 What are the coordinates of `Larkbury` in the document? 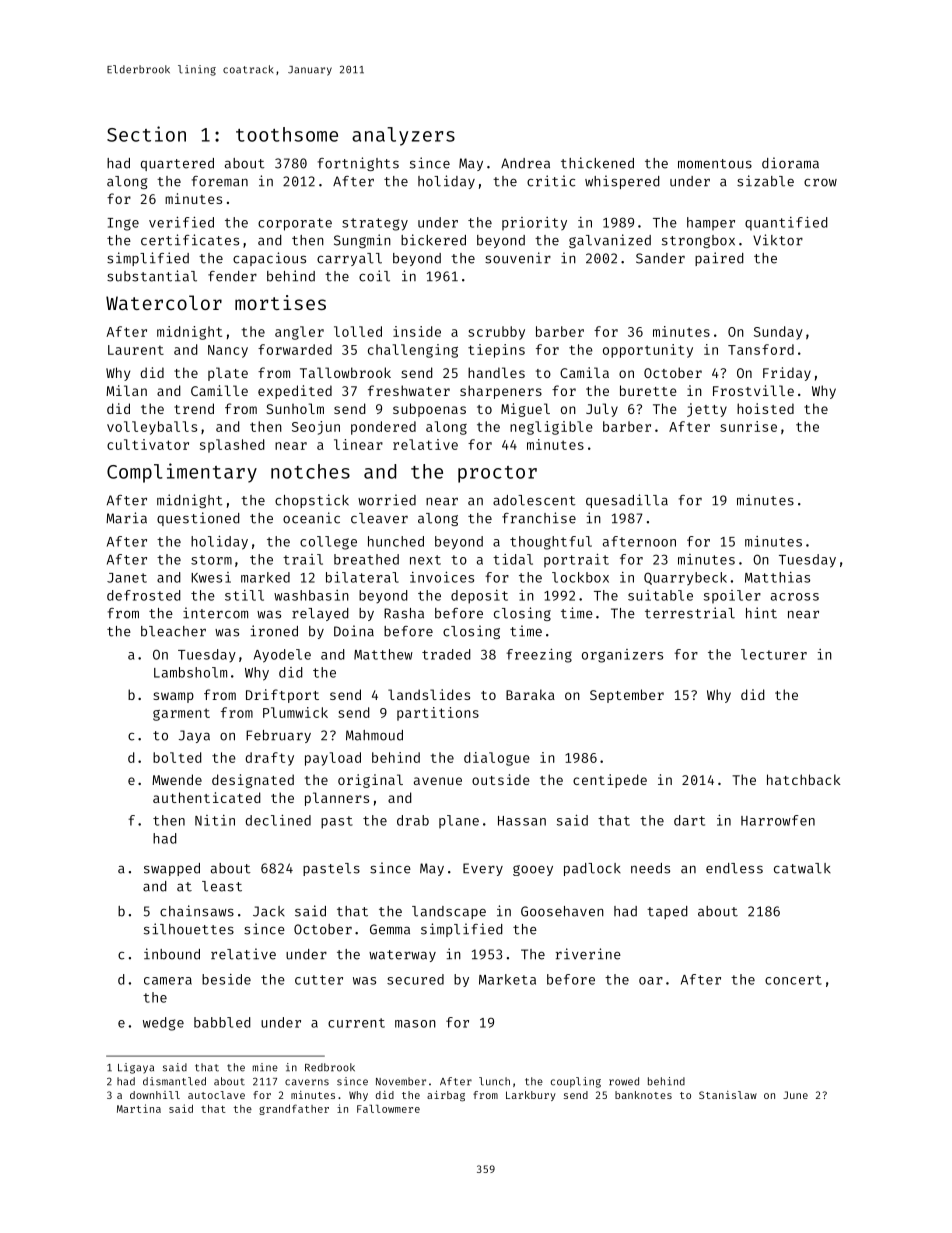 It's located at (531, 1096).
